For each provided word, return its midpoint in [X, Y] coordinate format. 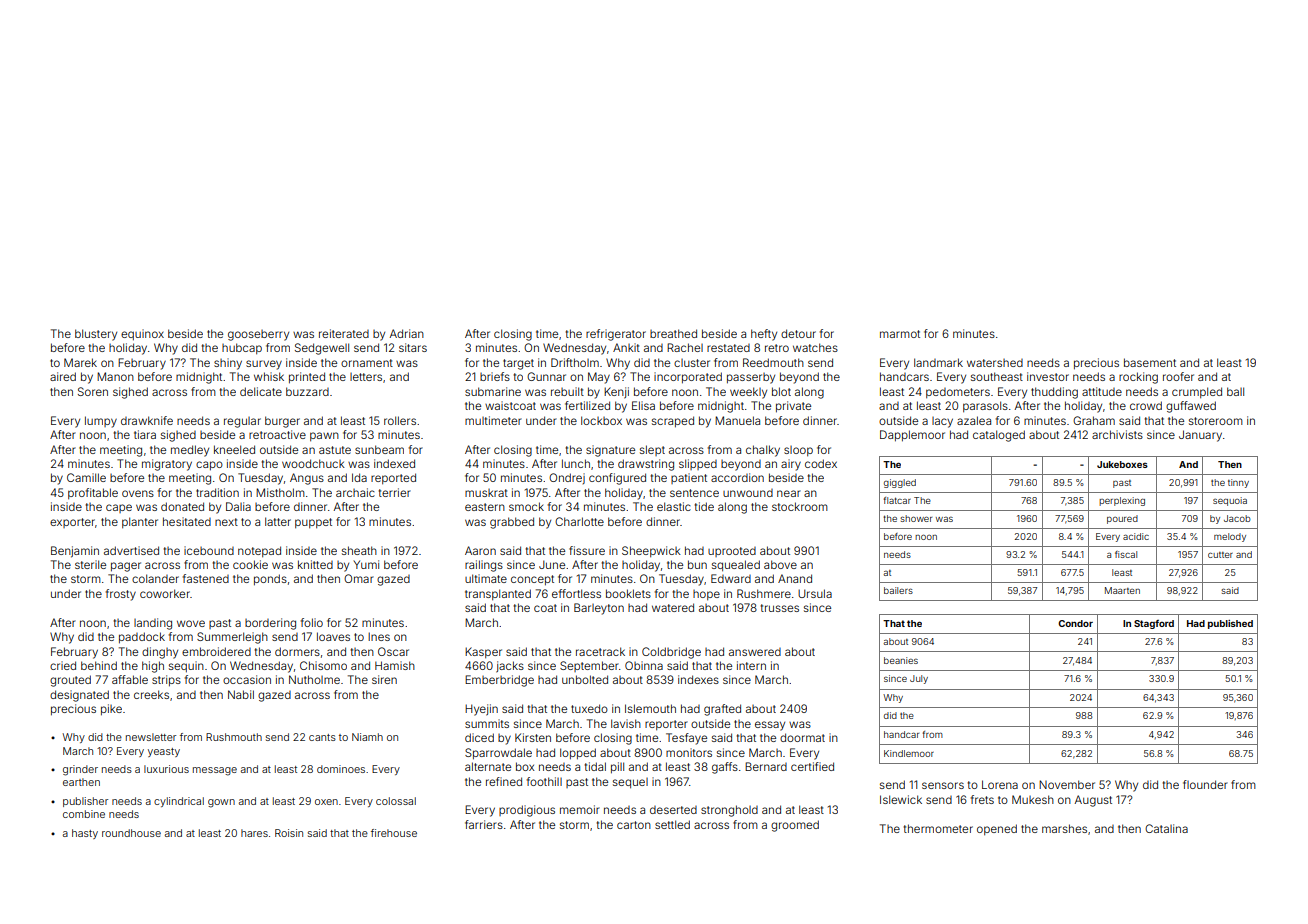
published [1230, 624]
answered [755, 652]
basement [1150, 362]
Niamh [367, 737]
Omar [359, 578]
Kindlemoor [909, 753]
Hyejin [481, 710]
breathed [673, 333]
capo [209, 466]
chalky [763, 451]
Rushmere [764, 593]
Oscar [393, 651]
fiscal [1126, 554]
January [1200, 436]
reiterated [344, 333]
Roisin [289, 833]
